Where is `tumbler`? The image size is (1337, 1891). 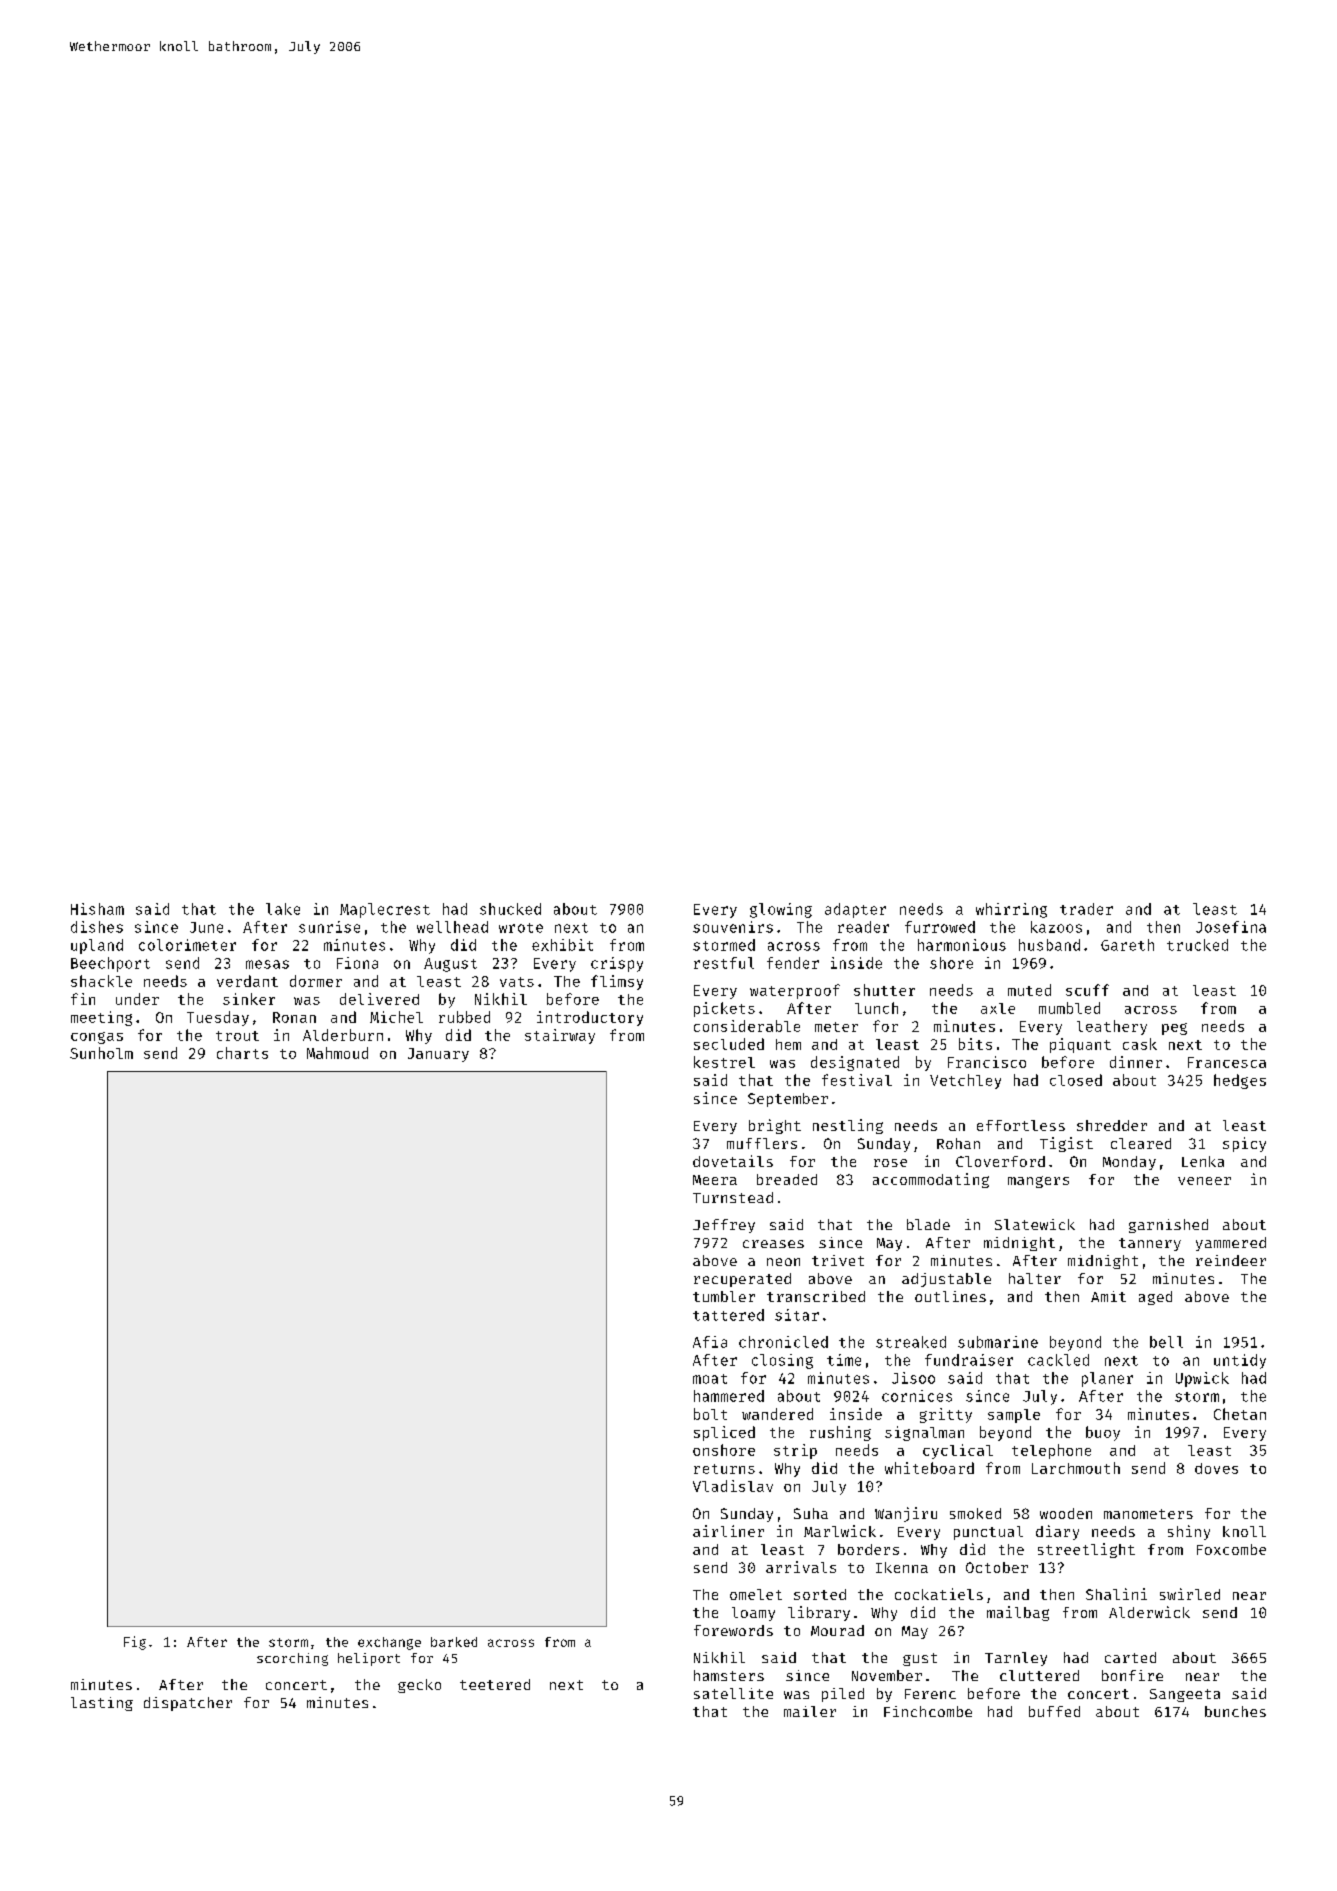
tumbler is located at coordinates (724, 1296).
